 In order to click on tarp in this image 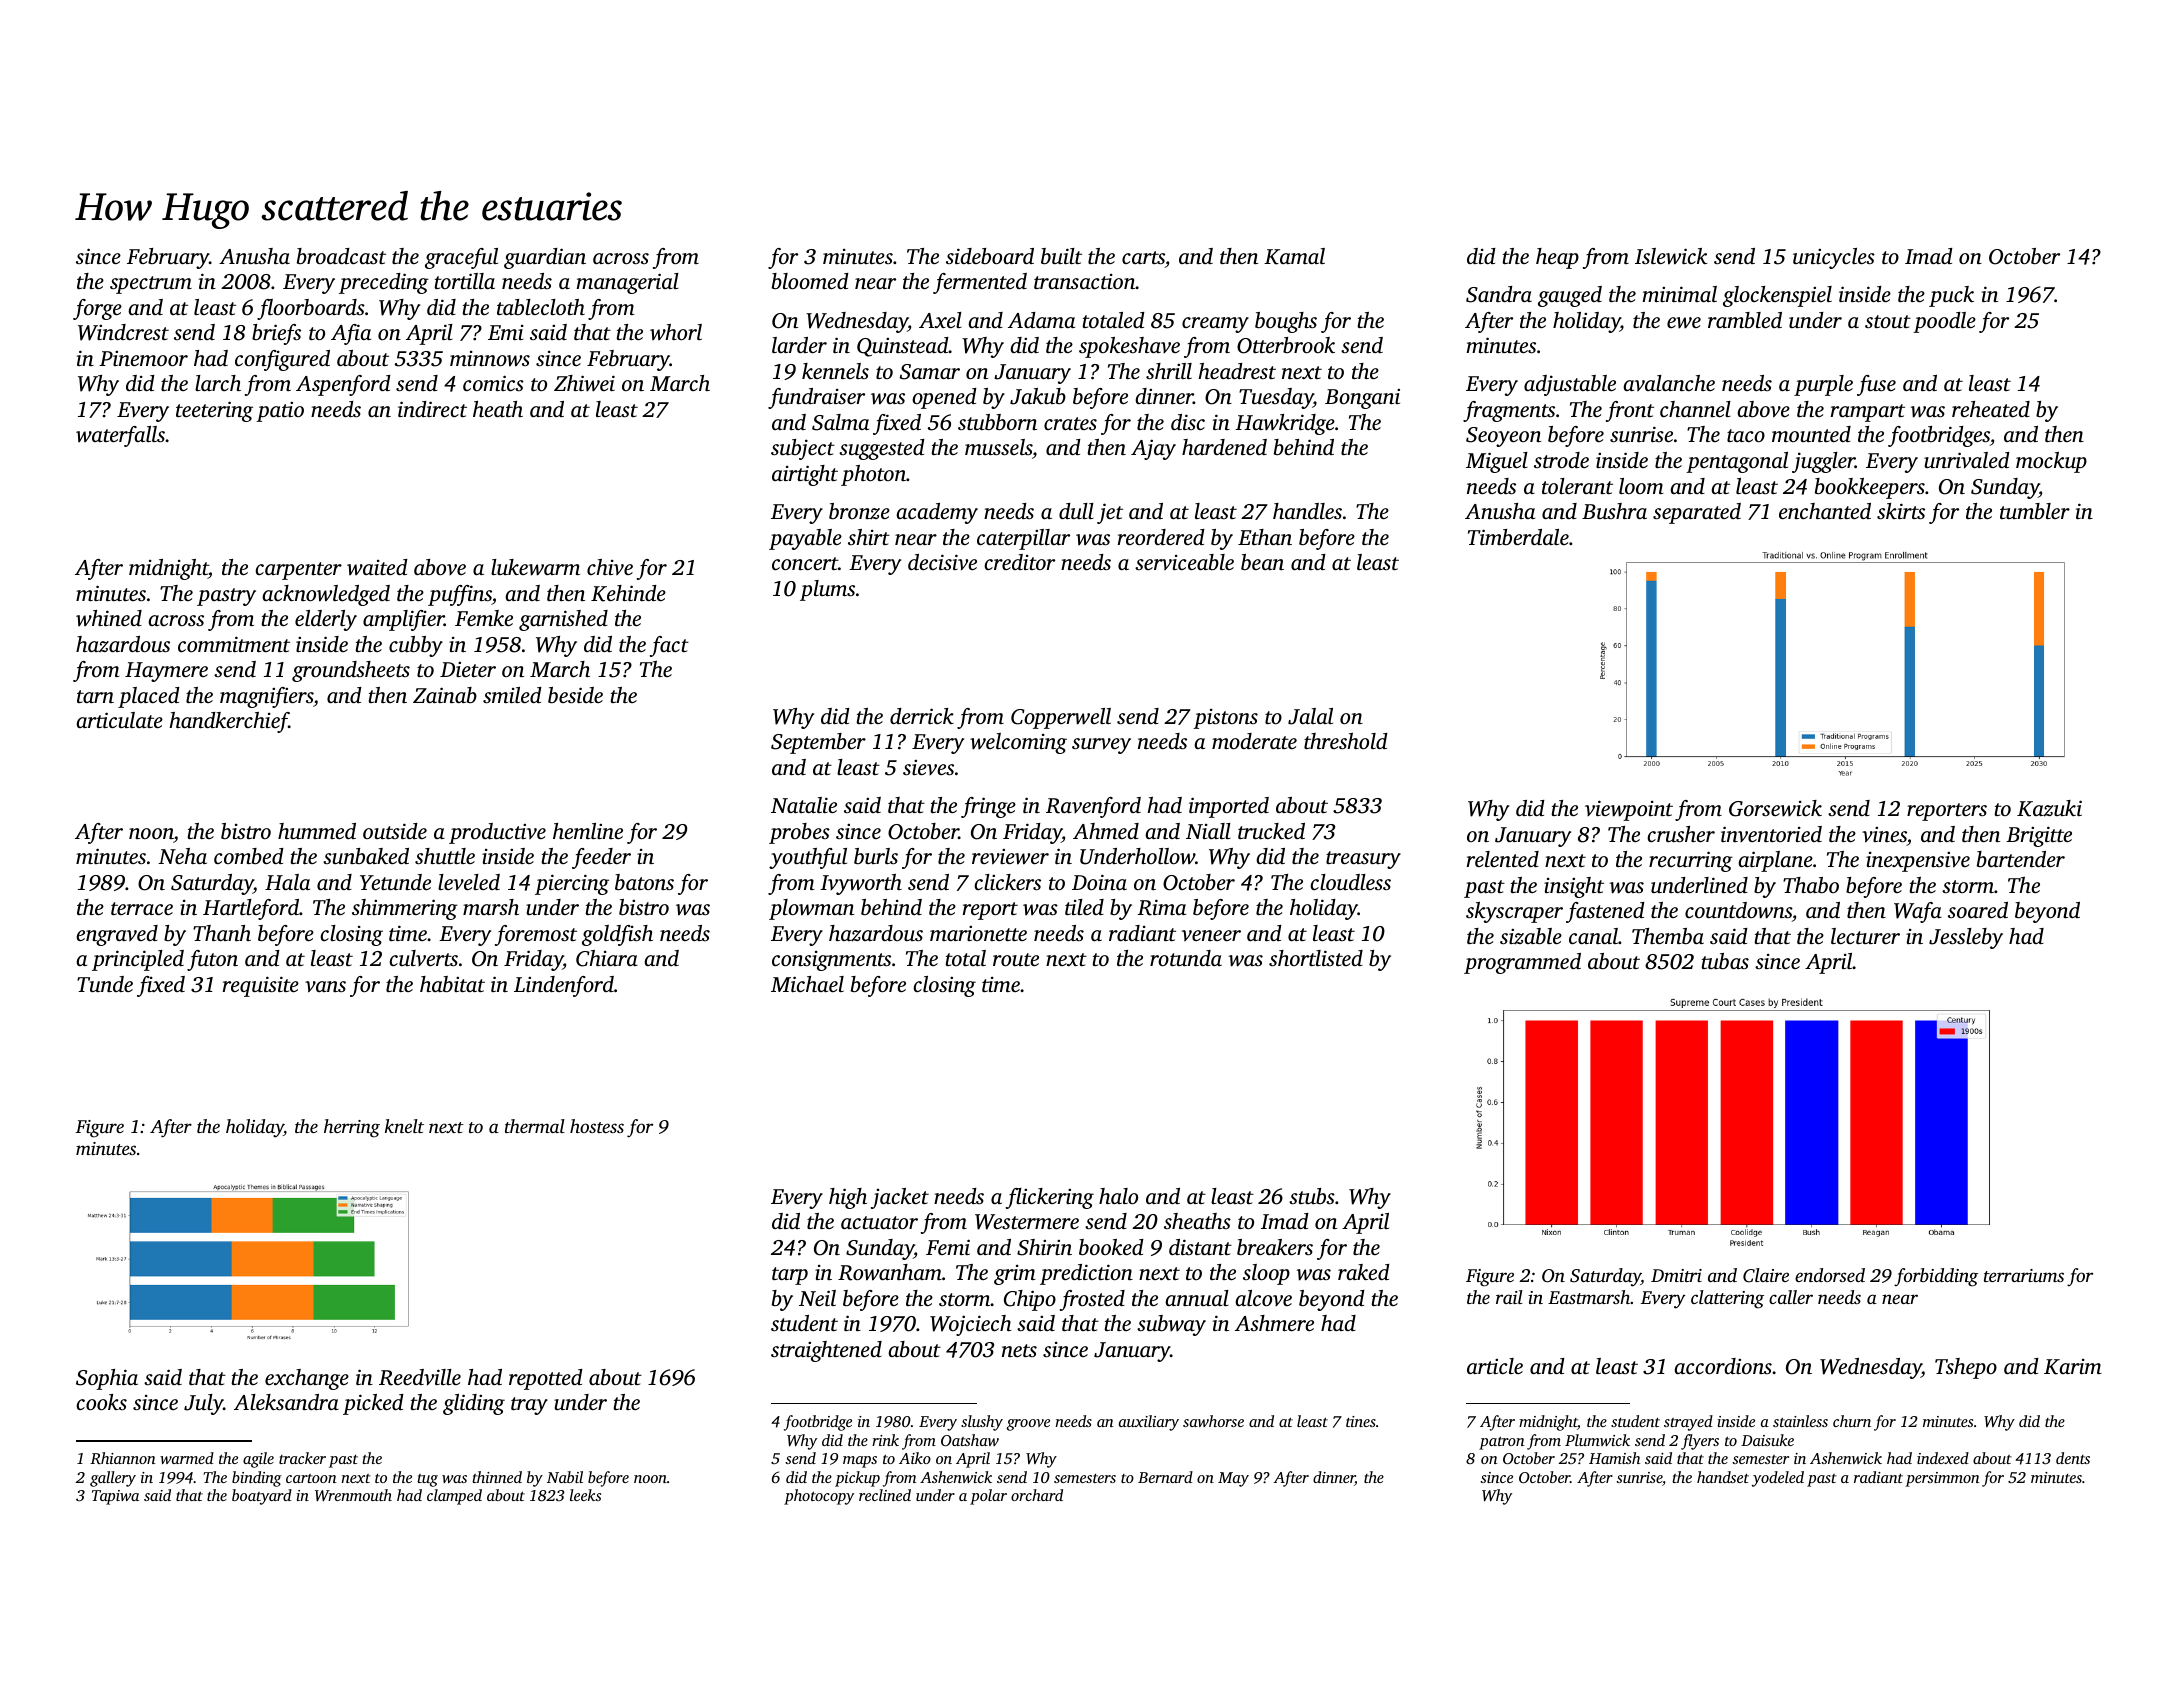, I will do `click(790, 1276)`.
